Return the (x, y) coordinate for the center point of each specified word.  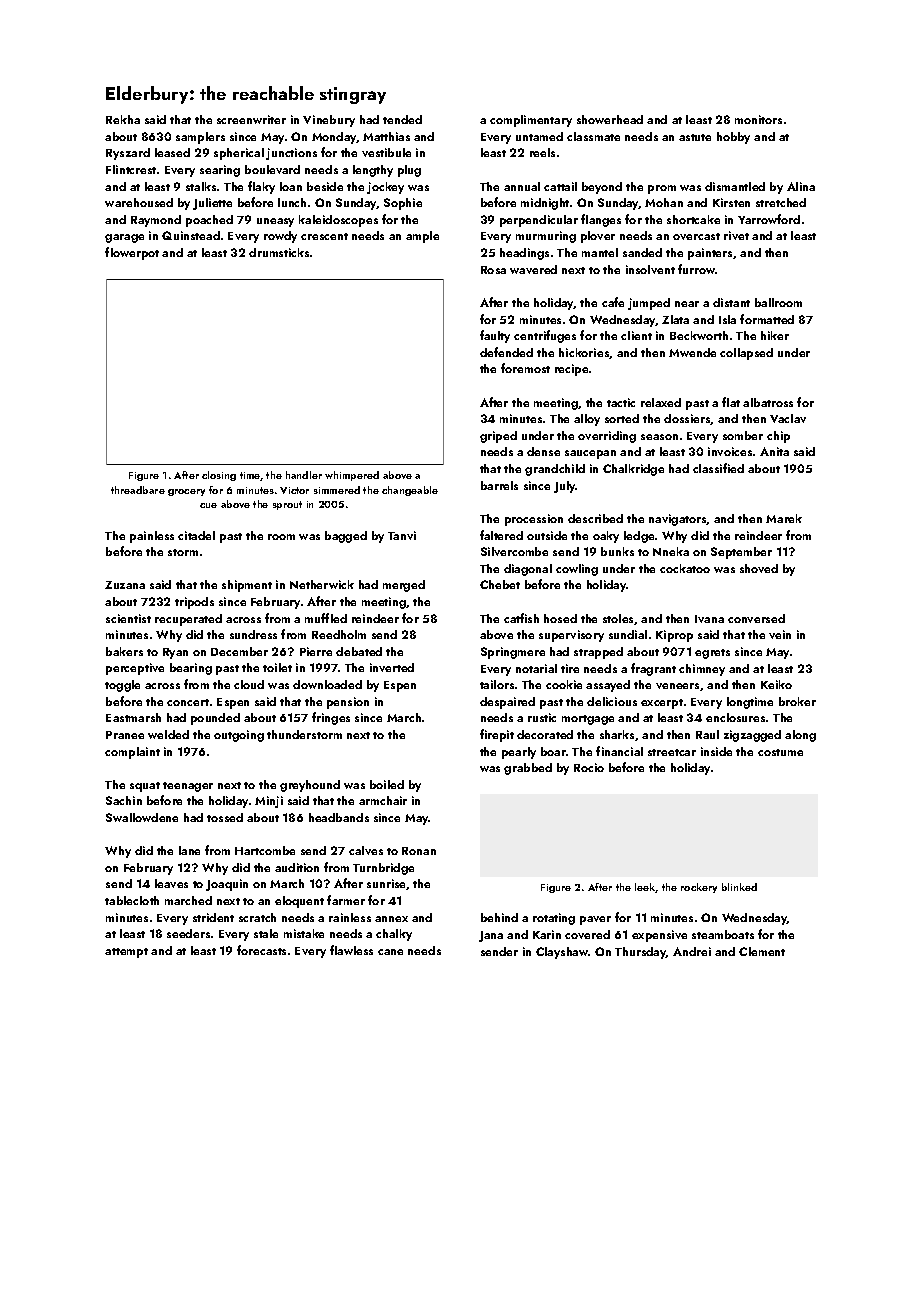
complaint (132, 753)
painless (152, 537)
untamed (539, 136)
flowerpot (132, 253)
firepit (497, 735)
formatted (767, 319)
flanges (601, 220)
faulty (495, 336)
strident (213, 917)
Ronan (419, 851)
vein (780, 634)
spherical (239, 154)
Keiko (776, 684)
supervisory (571, 636)
